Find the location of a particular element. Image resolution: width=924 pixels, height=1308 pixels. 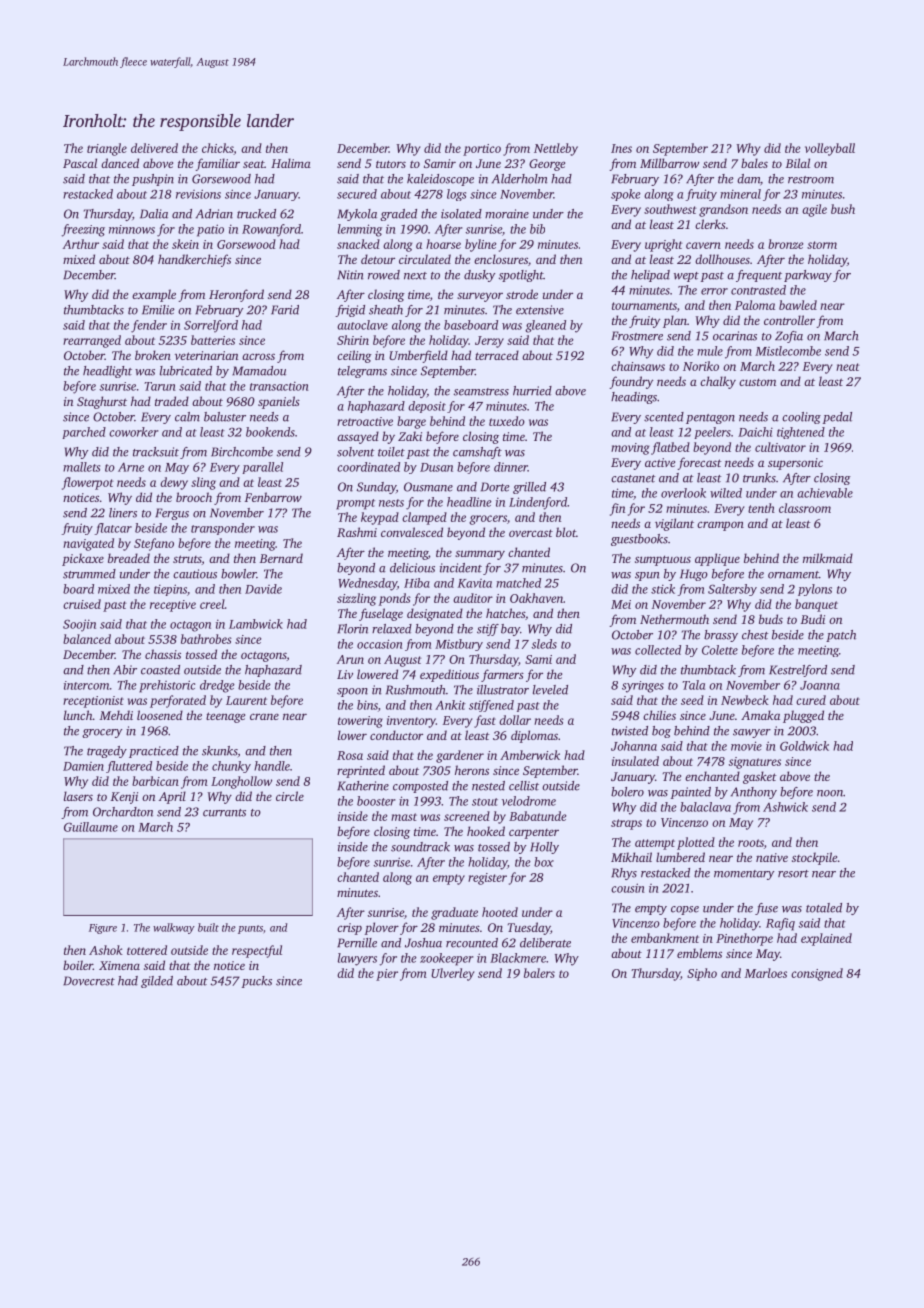

Sipho is located at coordinates (702, 974).
